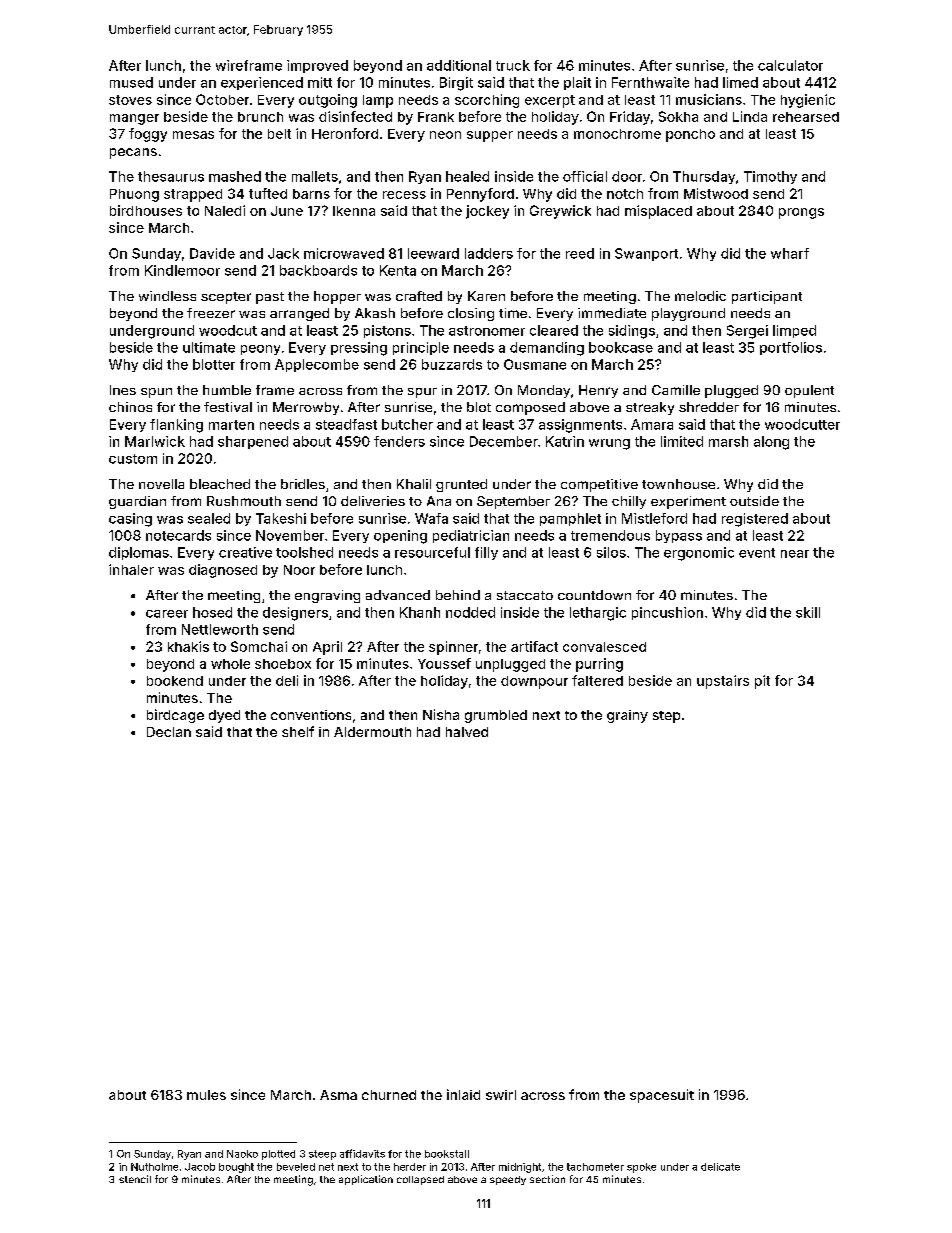 The width and height of the document is (952, 1233). What do you see at coordinates (148, 135) in the document?
I see `foggy` at bounding box center [148, 135].
